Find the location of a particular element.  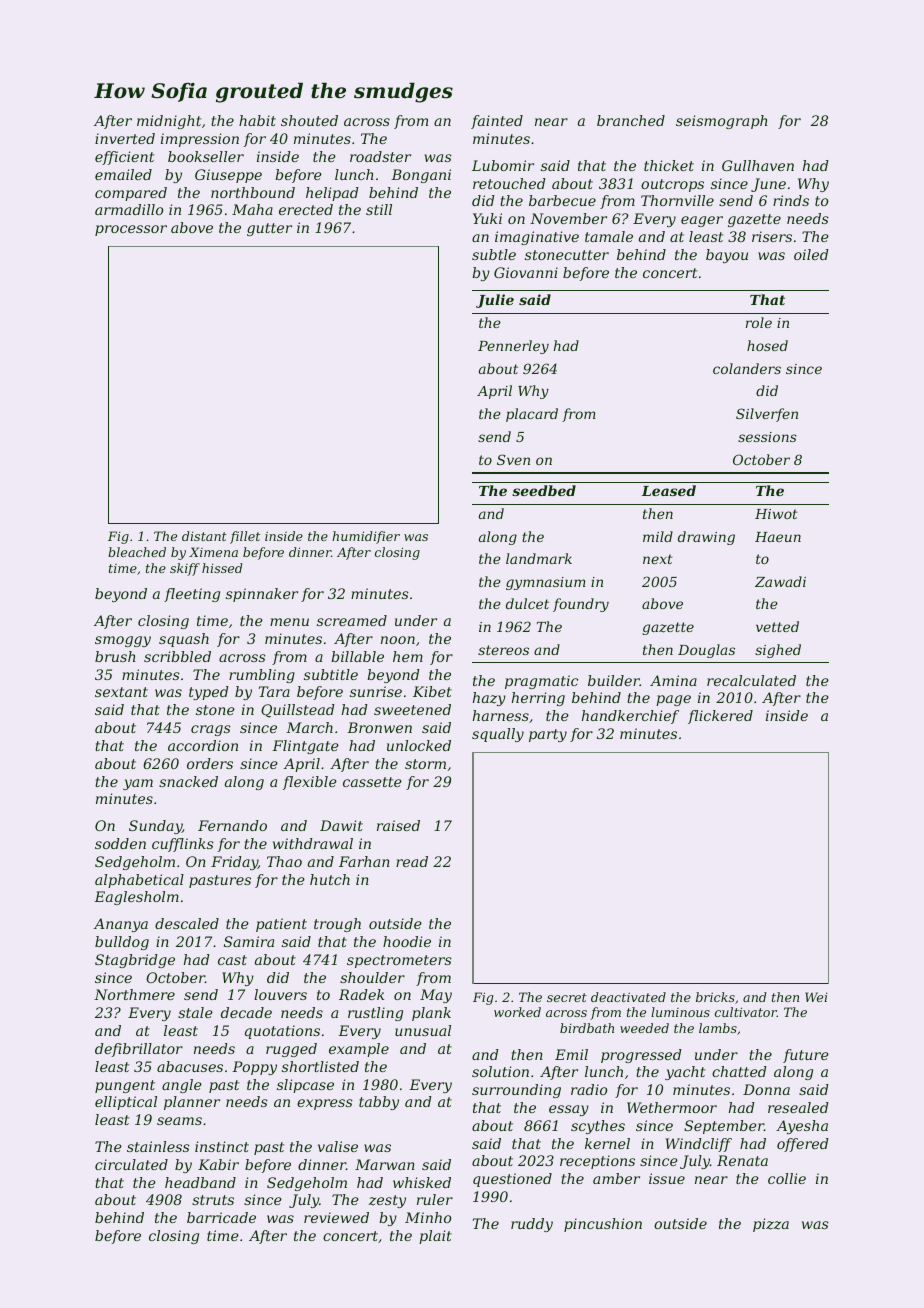

cast is located at coordinates (232, 960).
